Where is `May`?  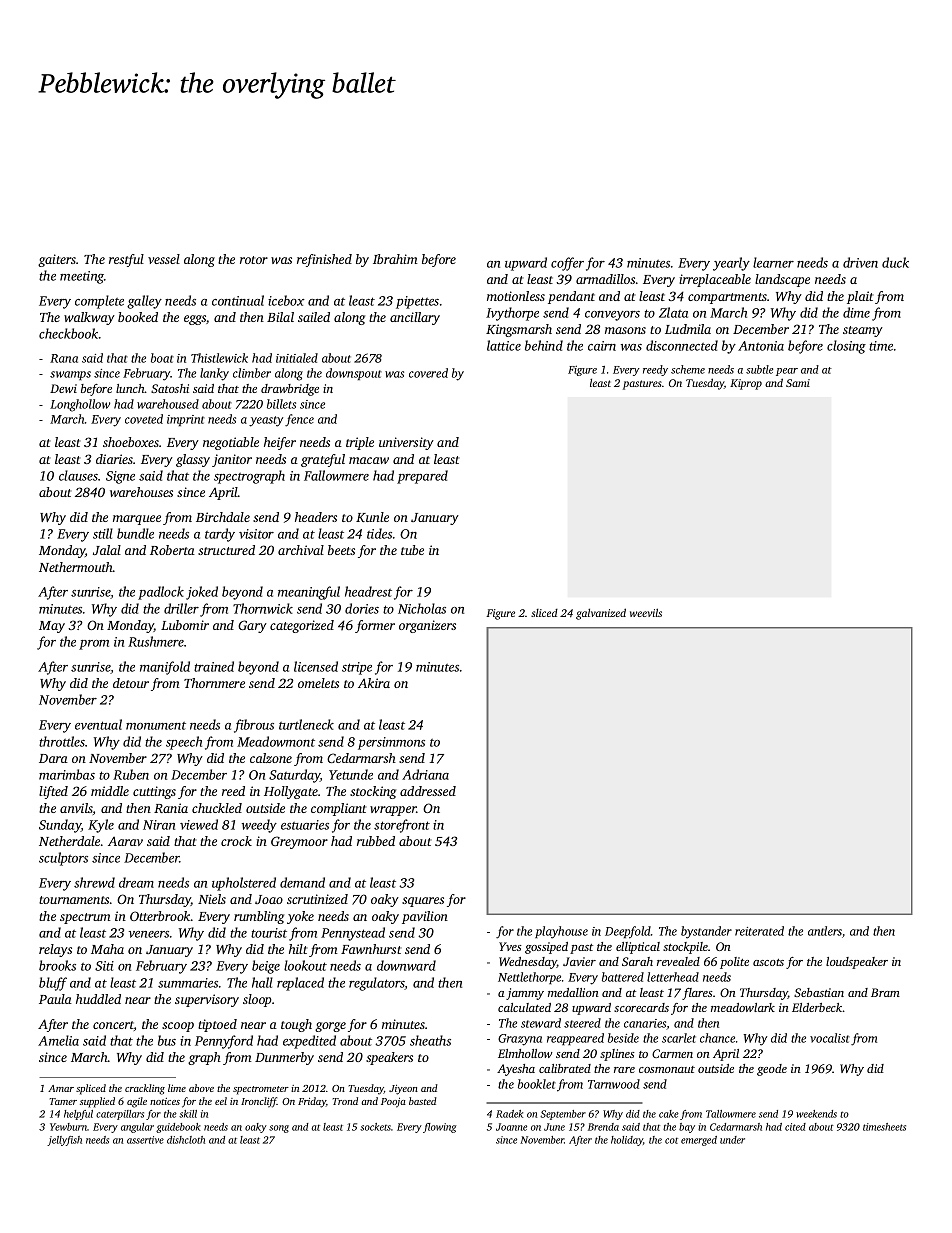 May is located at coordinates (52, 627).
